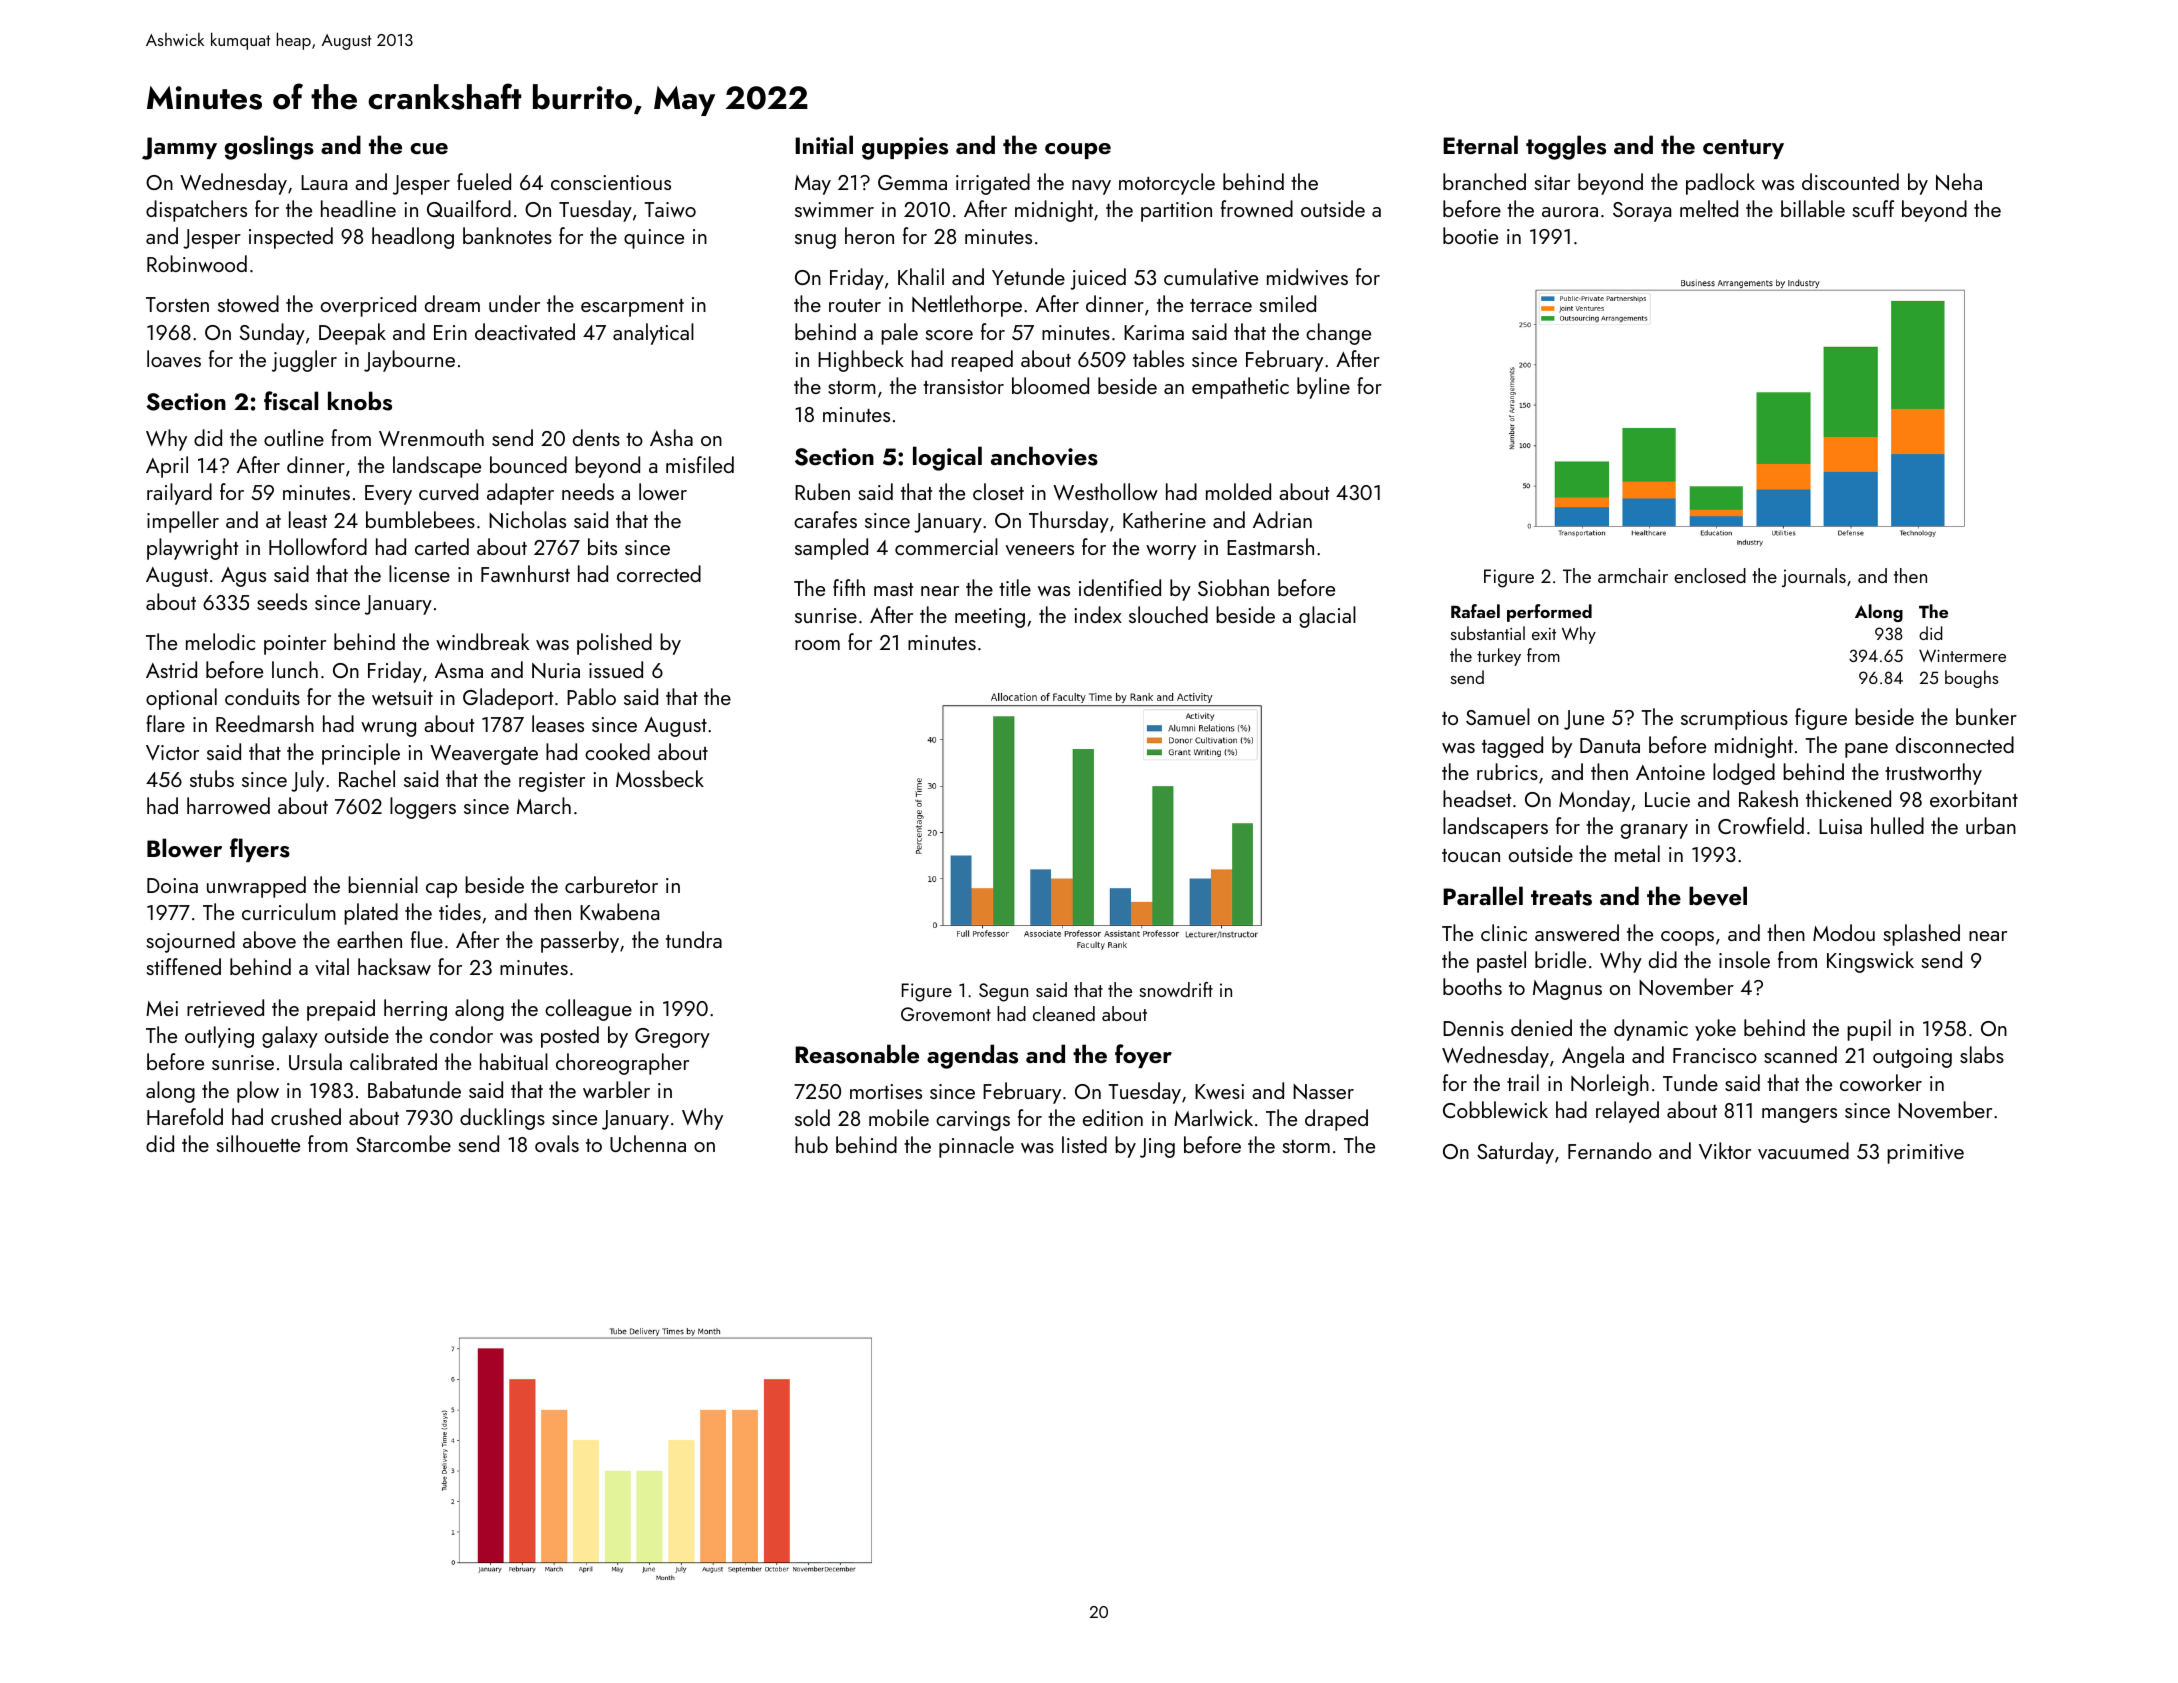 Image resolution: width=2178 pixels, height=1683 pixels. I want to click on anchovies, so click(1044, 456).
